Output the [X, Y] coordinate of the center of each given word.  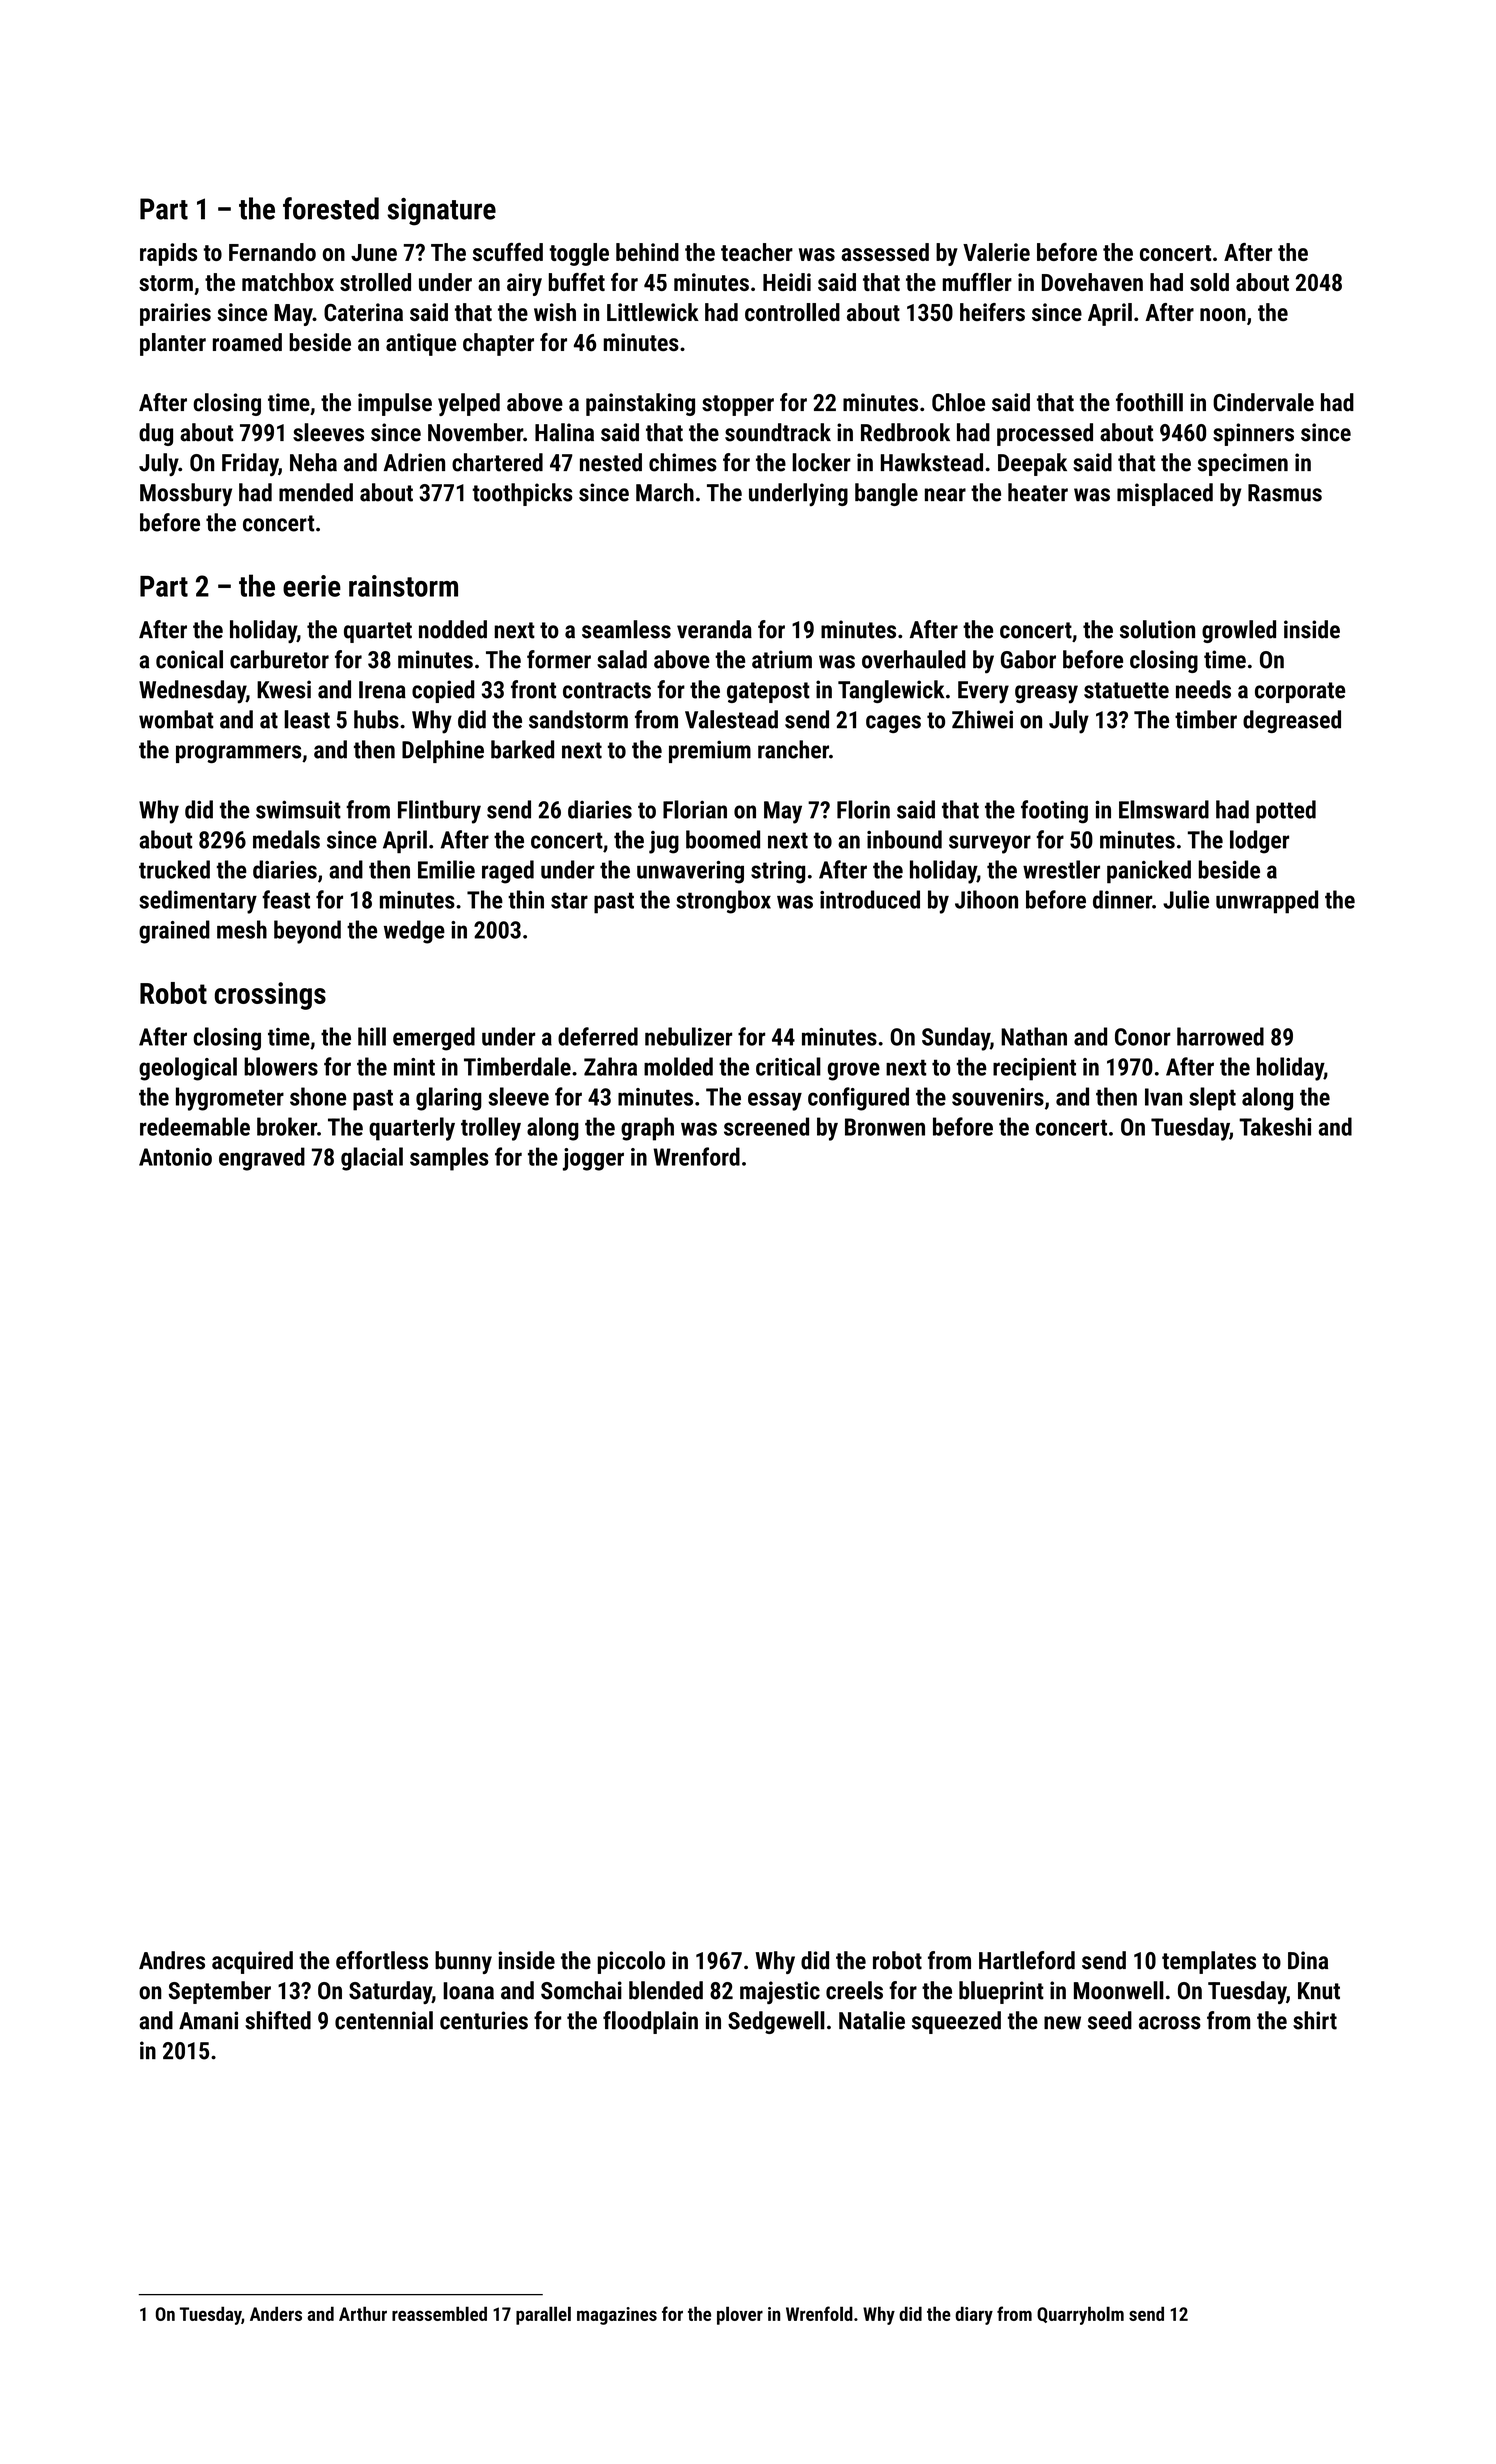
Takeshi [1275, 1126]
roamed [247, 342]
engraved [262, 1159]
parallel [543, 2315]
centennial [384, 2020]
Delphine [443, 751]
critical [788, 1066]
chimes [683, 462]
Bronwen [885, 1127]
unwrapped [1267, 902]
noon [1223, 314]
